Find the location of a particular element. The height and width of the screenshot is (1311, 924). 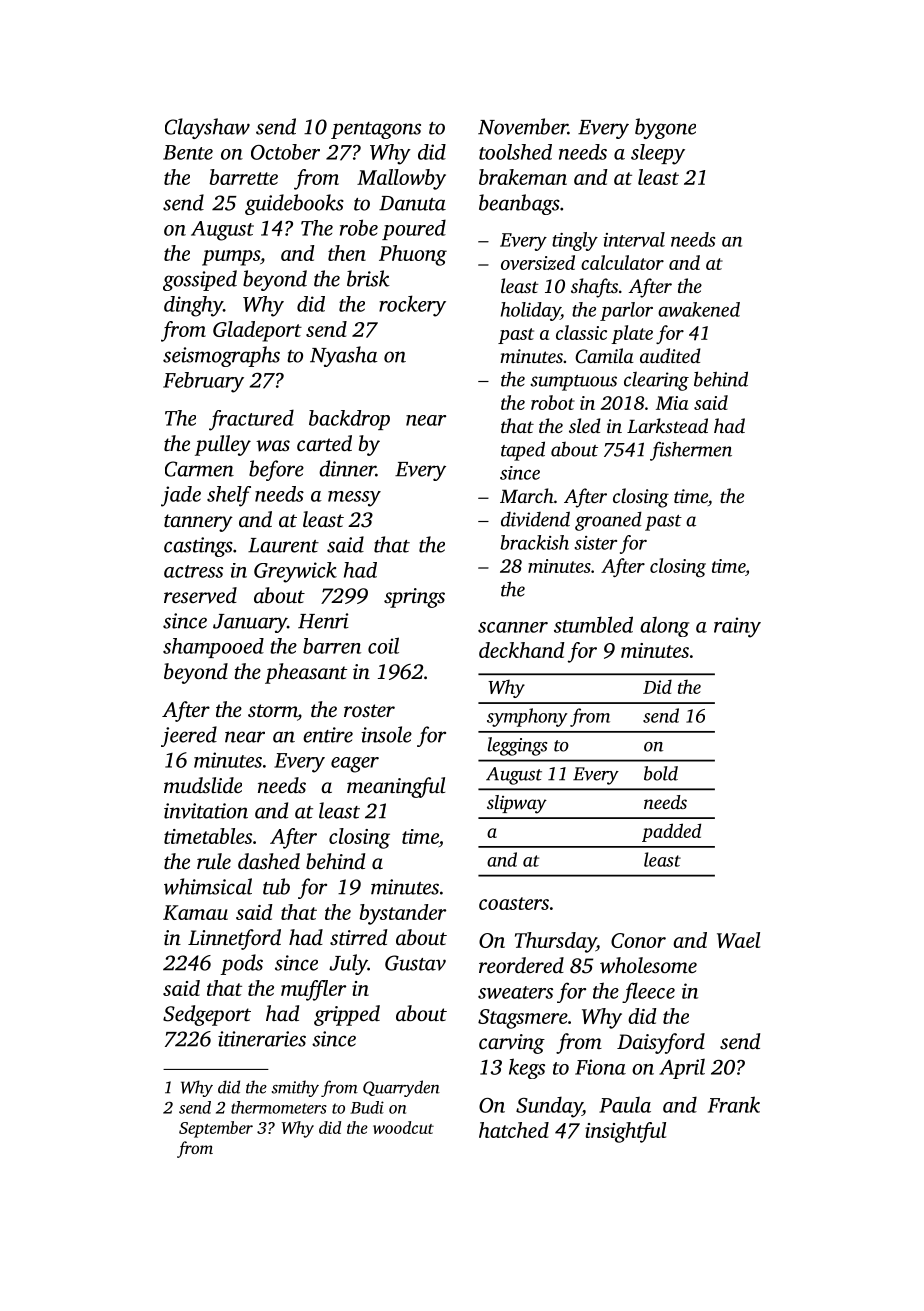

oversized is located at coordinates (538, 262).
